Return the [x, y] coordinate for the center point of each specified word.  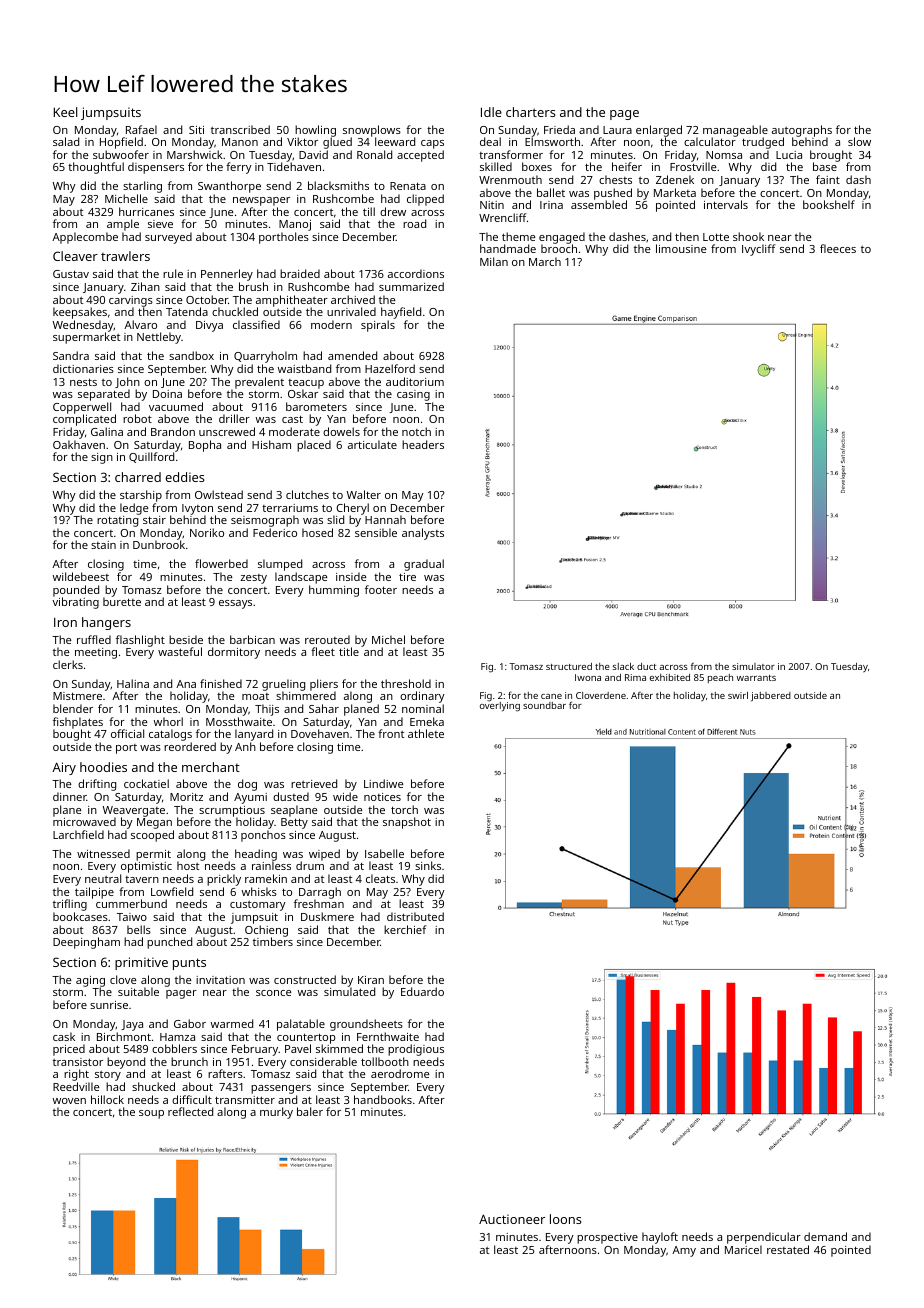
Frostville [693, 167]
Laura [617, 130]
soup [151, 1114]
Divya [209, 326]
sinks [428, 865]
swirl [738, 695]
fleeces [838, 248]
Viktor [302, 141]
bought [72, 735]
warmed [232, 1023]
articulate [372, 444]
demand [825, 1236]
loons [566, 1219]
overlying [500, 707]
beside [186, 639]
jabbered [771, 697]
